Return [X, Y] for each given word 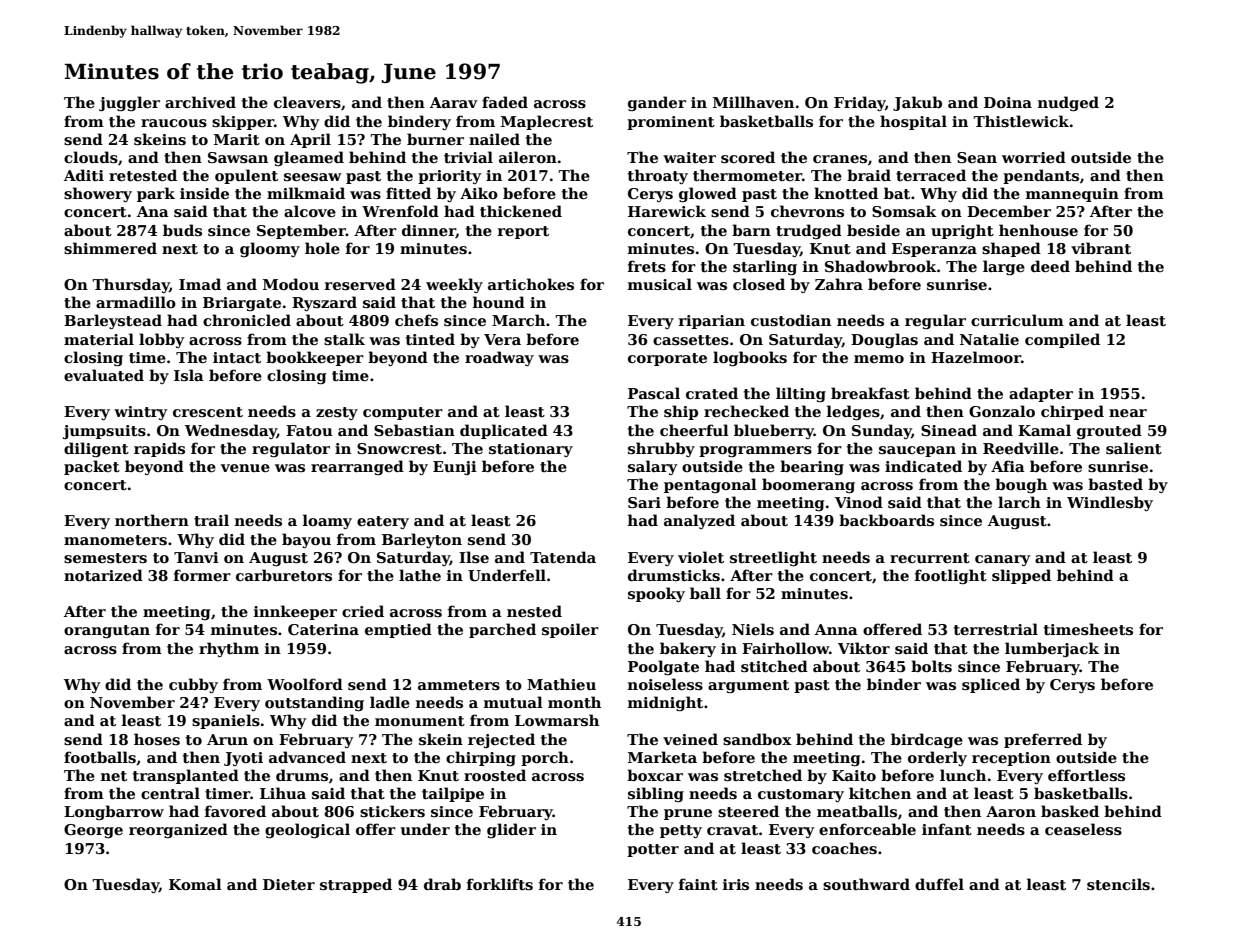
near [1128, 413]
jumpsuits [104, 432]
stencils [1118, 884]
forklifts [500, 884]
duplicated [504, 431]
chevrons [807, 211]
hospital [913, 122]
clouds [91, 157]
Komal [195, 884]
